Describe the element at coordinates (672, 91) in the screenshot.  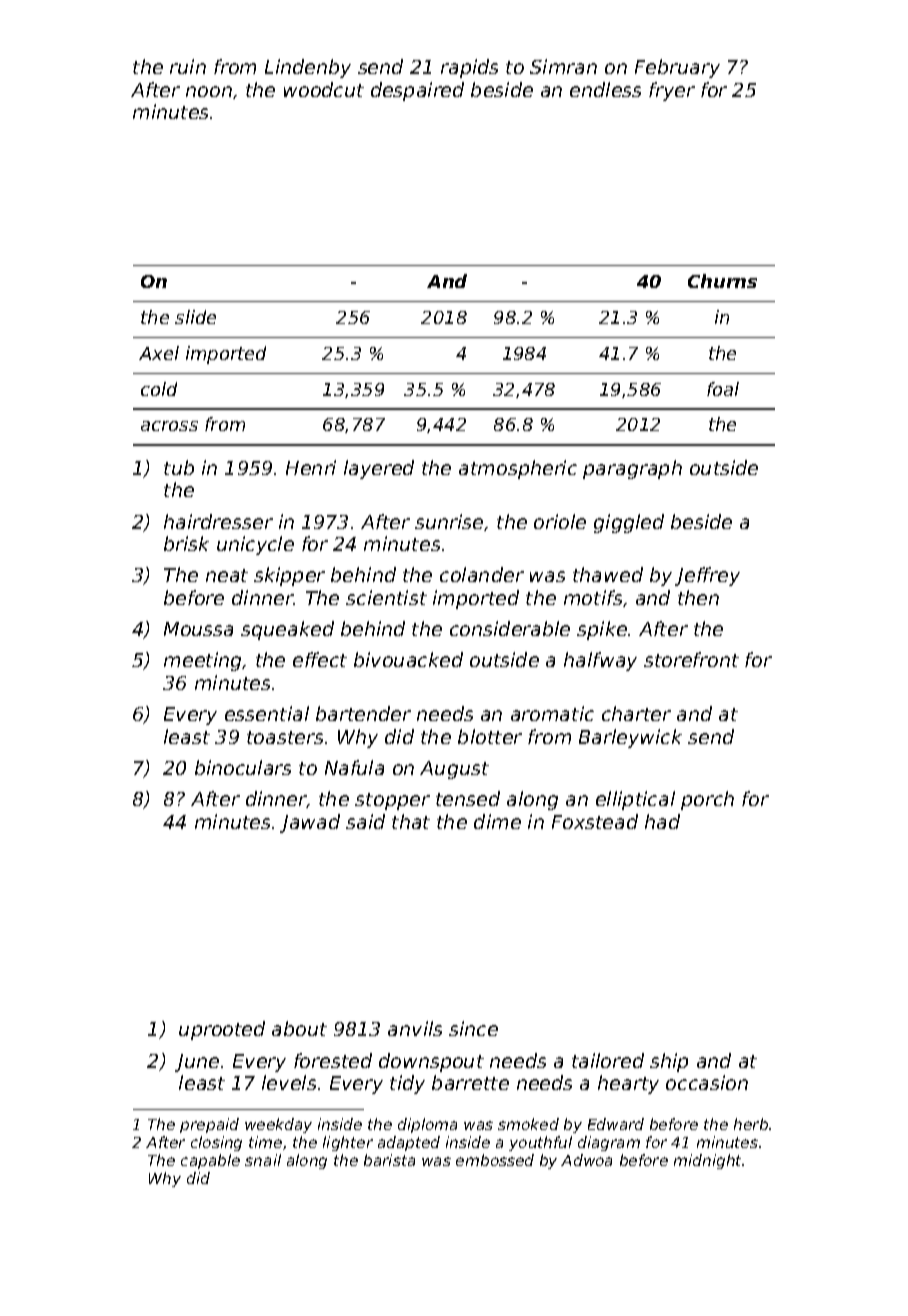
I see `fryer` at that location.
